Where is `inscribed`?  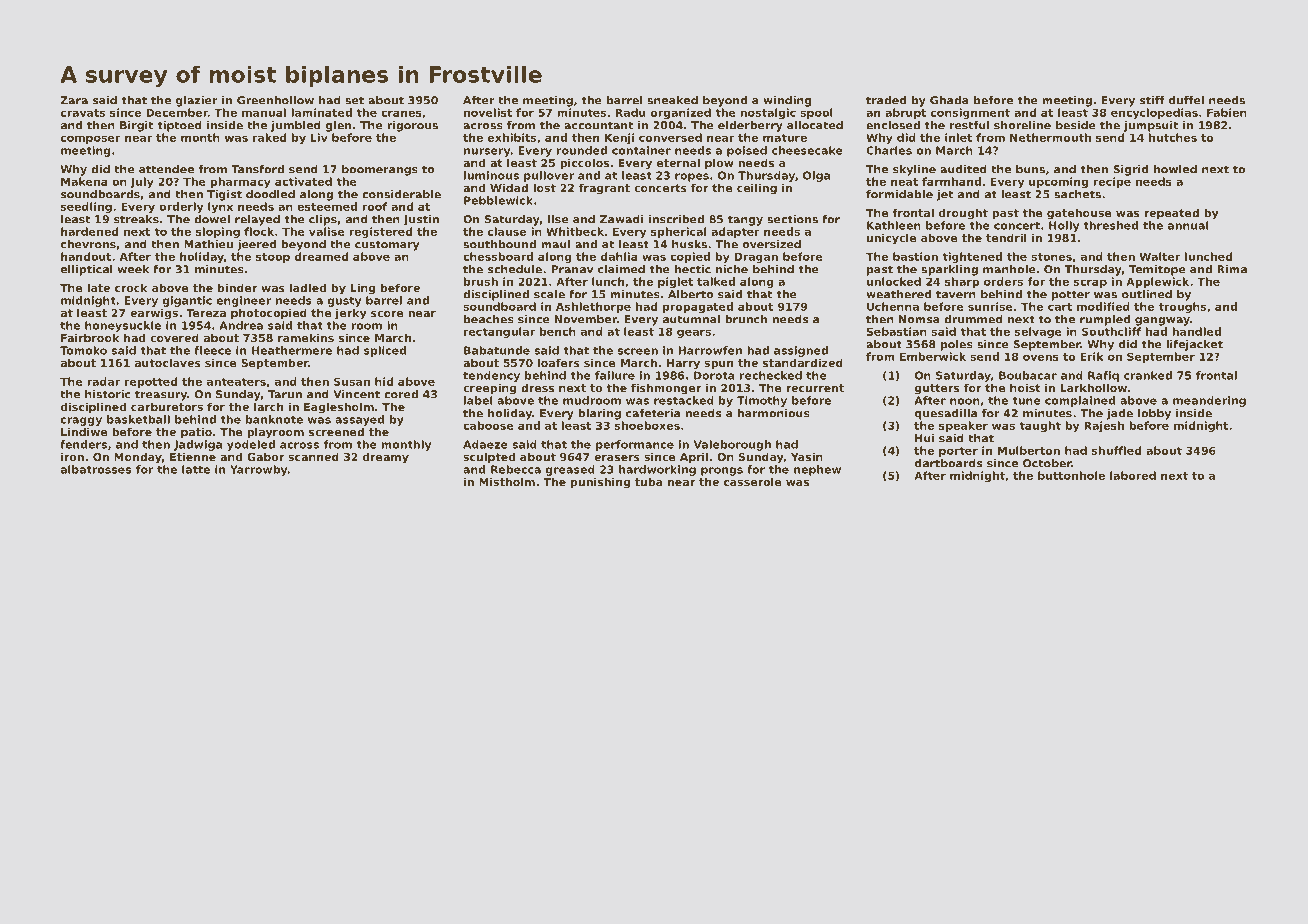 inscribed is located at coordinates (676, 219).
